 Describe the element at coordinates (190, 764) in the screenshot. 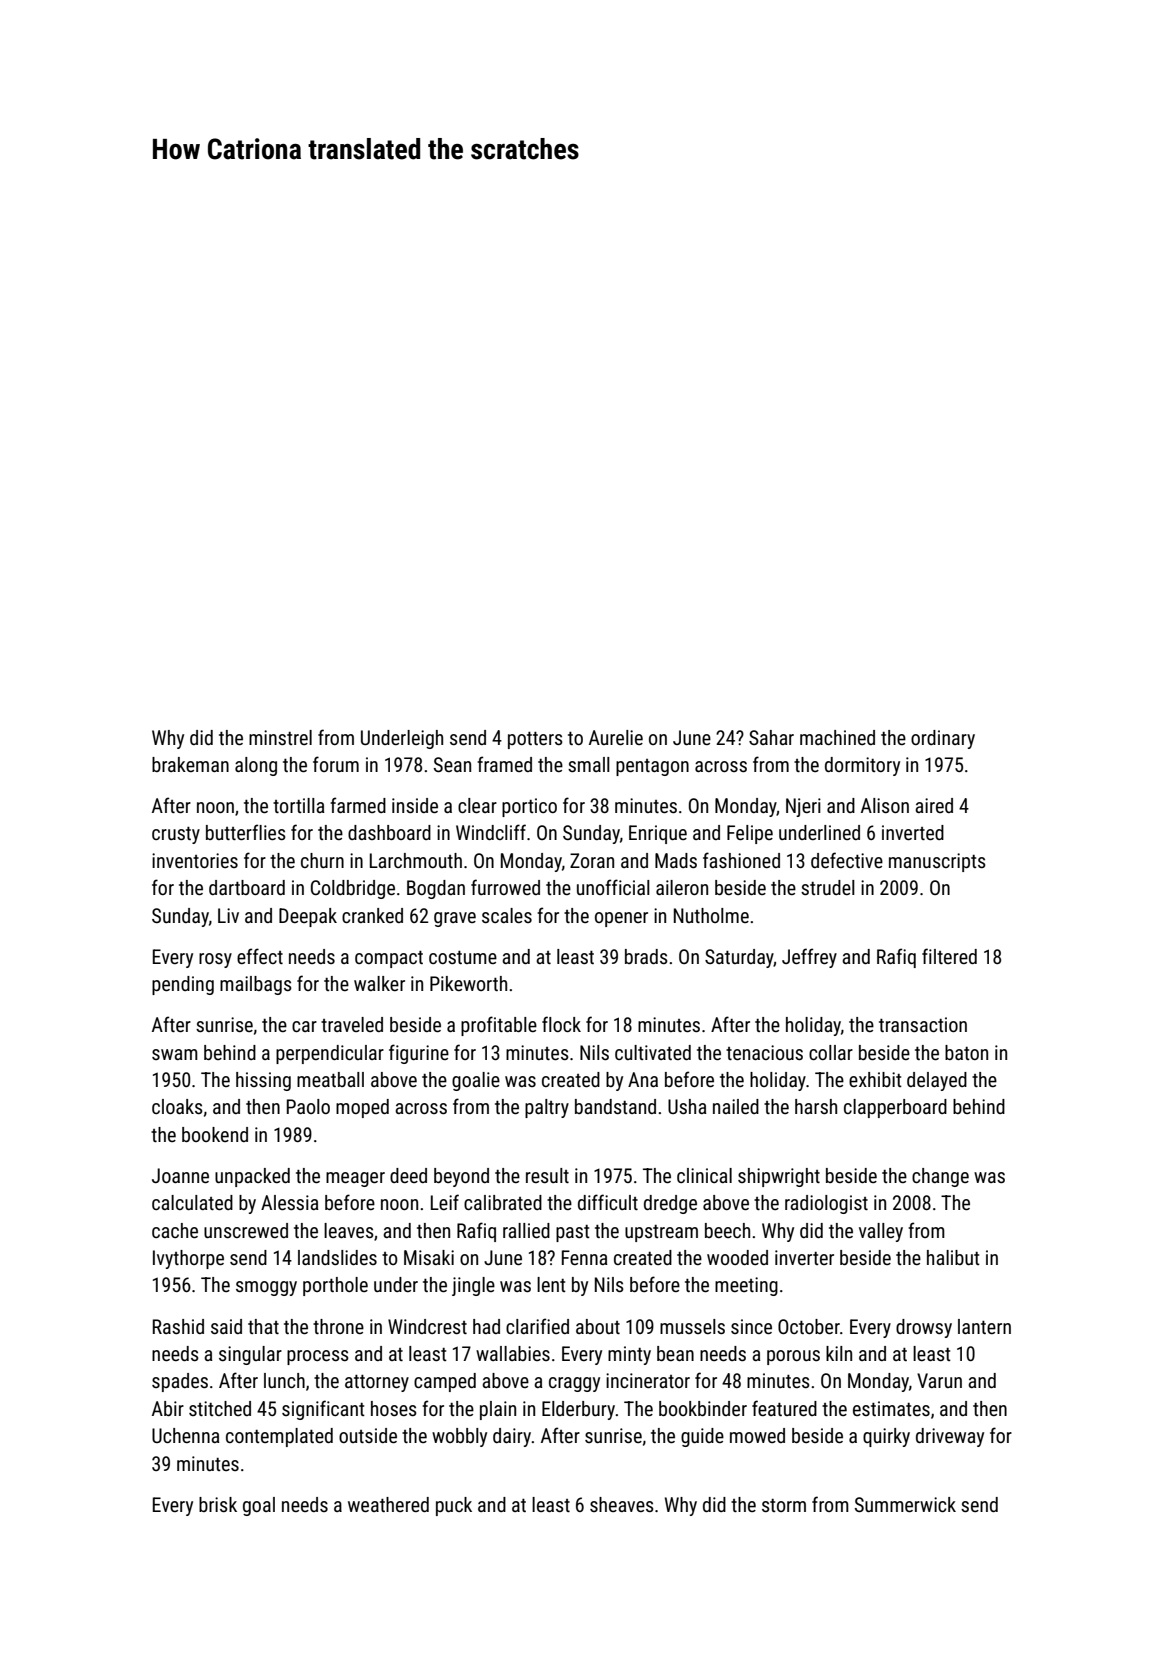

I see `brakeman` at that location.
